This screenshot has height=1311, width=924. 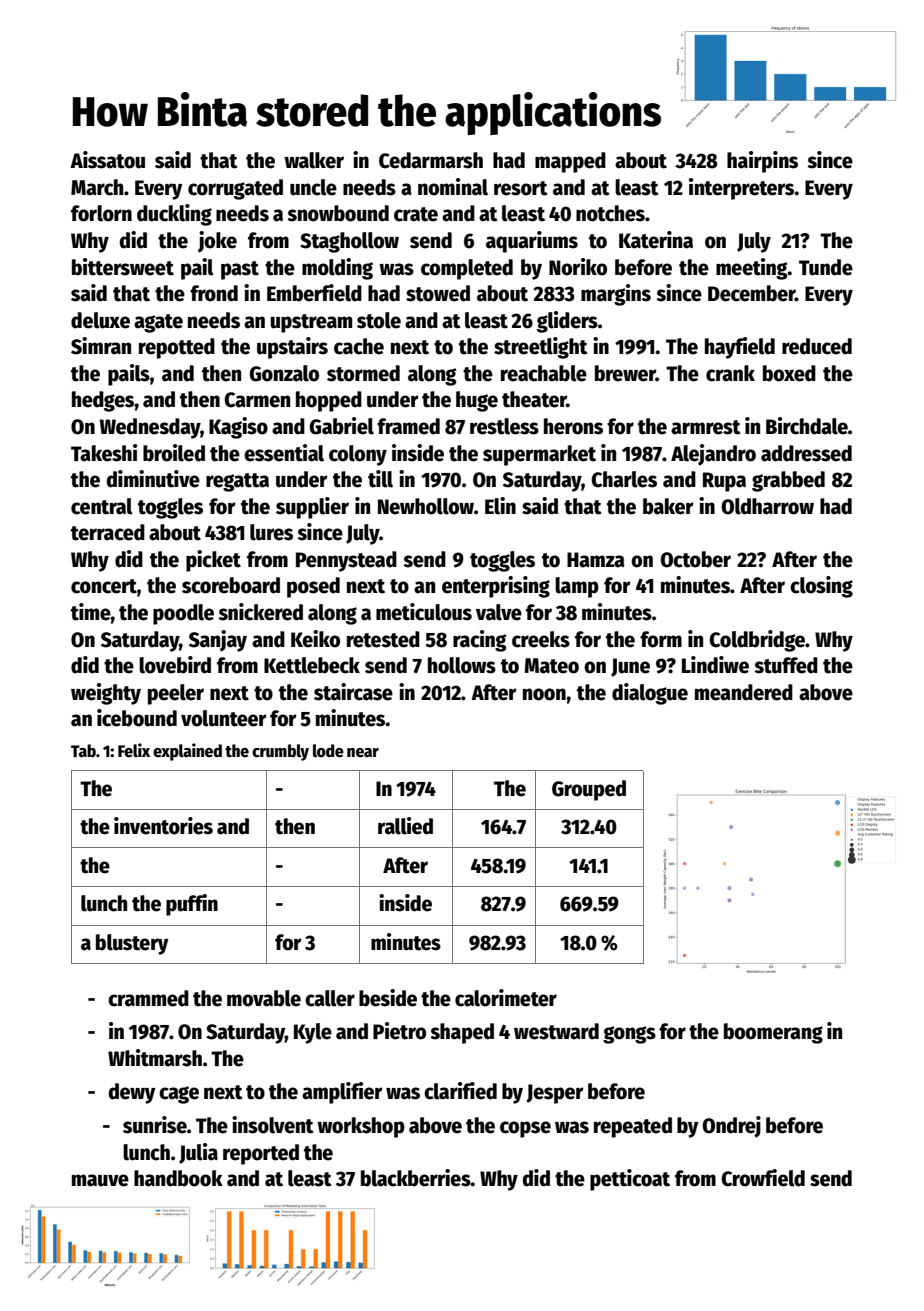 What do you see at coordinates (762, 162) in the screenshot?
I see `hairpins` at bounding box center [762, 162].
